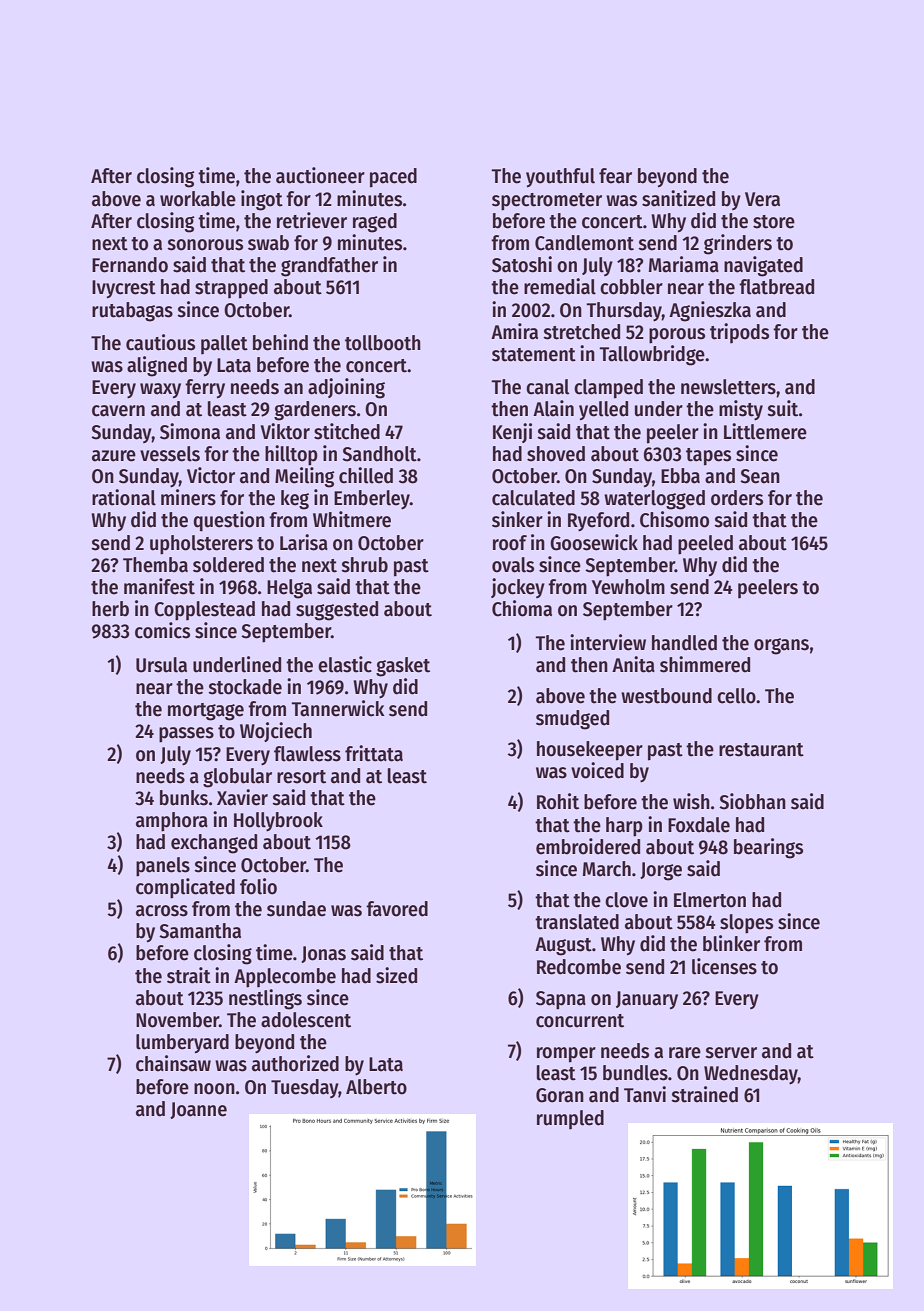  I want to click on workable, so click(198, 199).
